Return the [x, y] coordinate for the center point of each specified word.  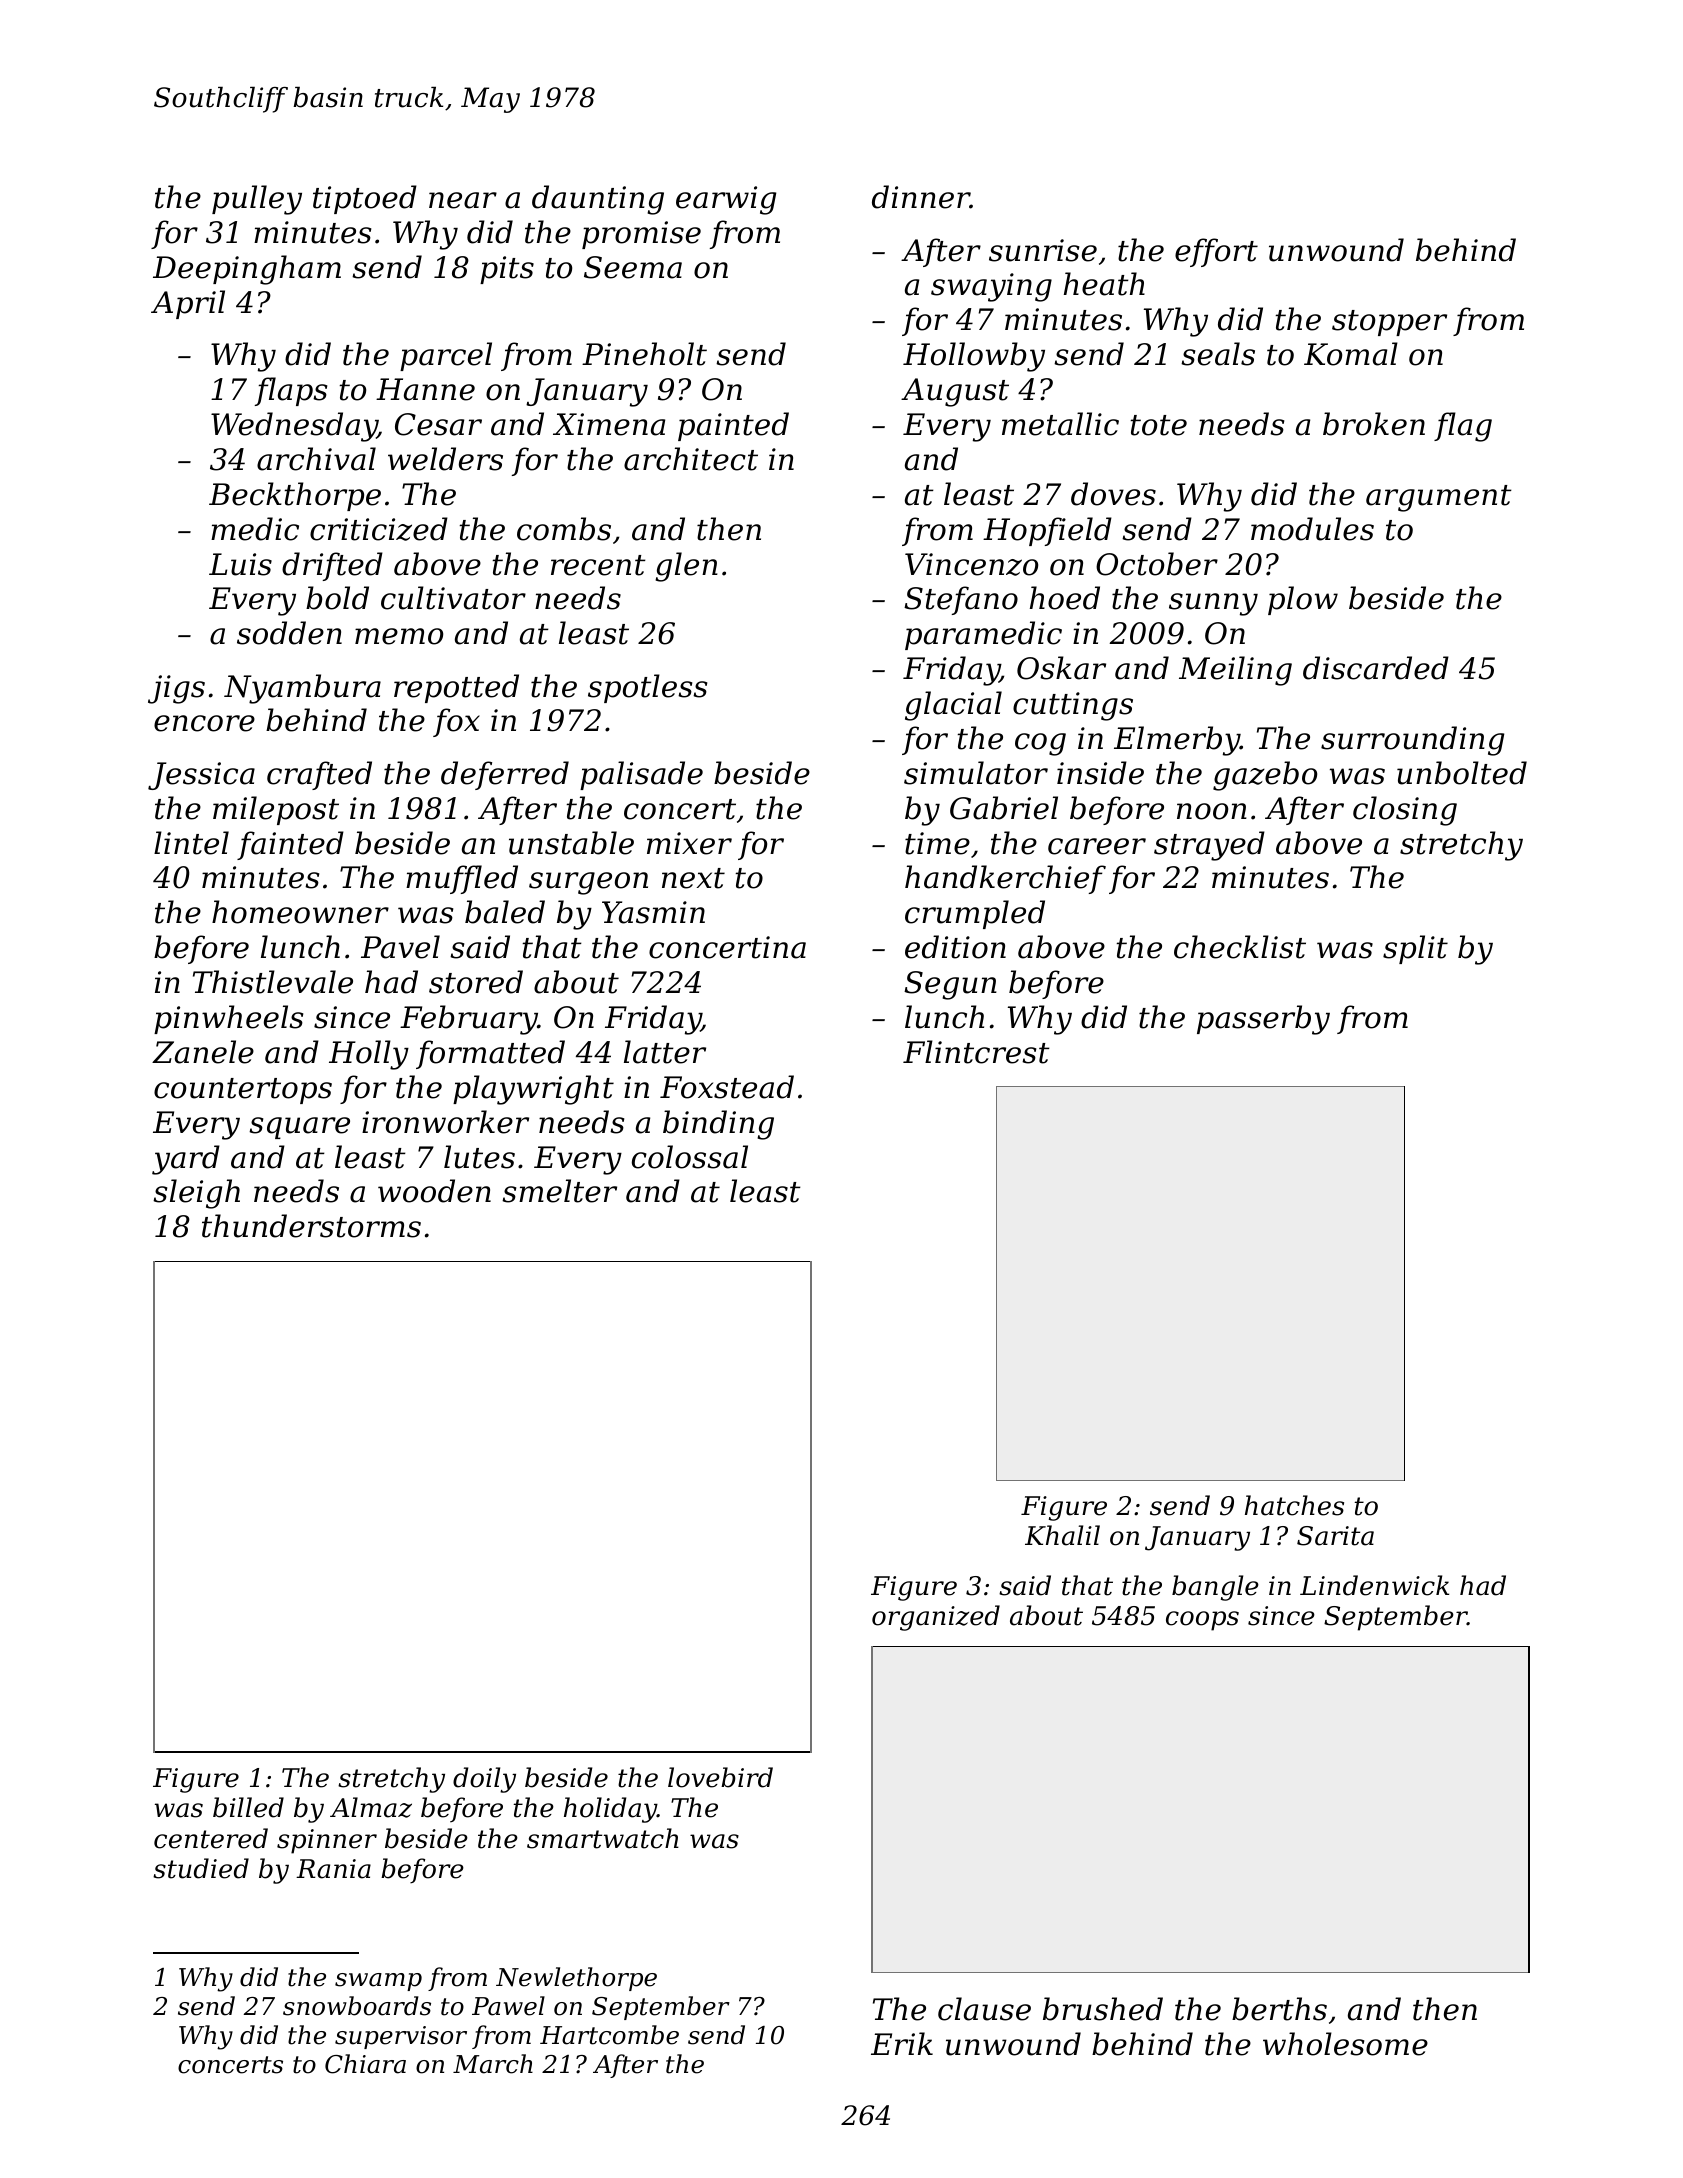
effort [1216, 252]
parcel [446, 356]
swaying [991, 287]
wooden [434, 1191]
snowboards [357, 2006]
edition [955, 947]
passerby [1263, 1020]
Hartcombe [609, 2035]
